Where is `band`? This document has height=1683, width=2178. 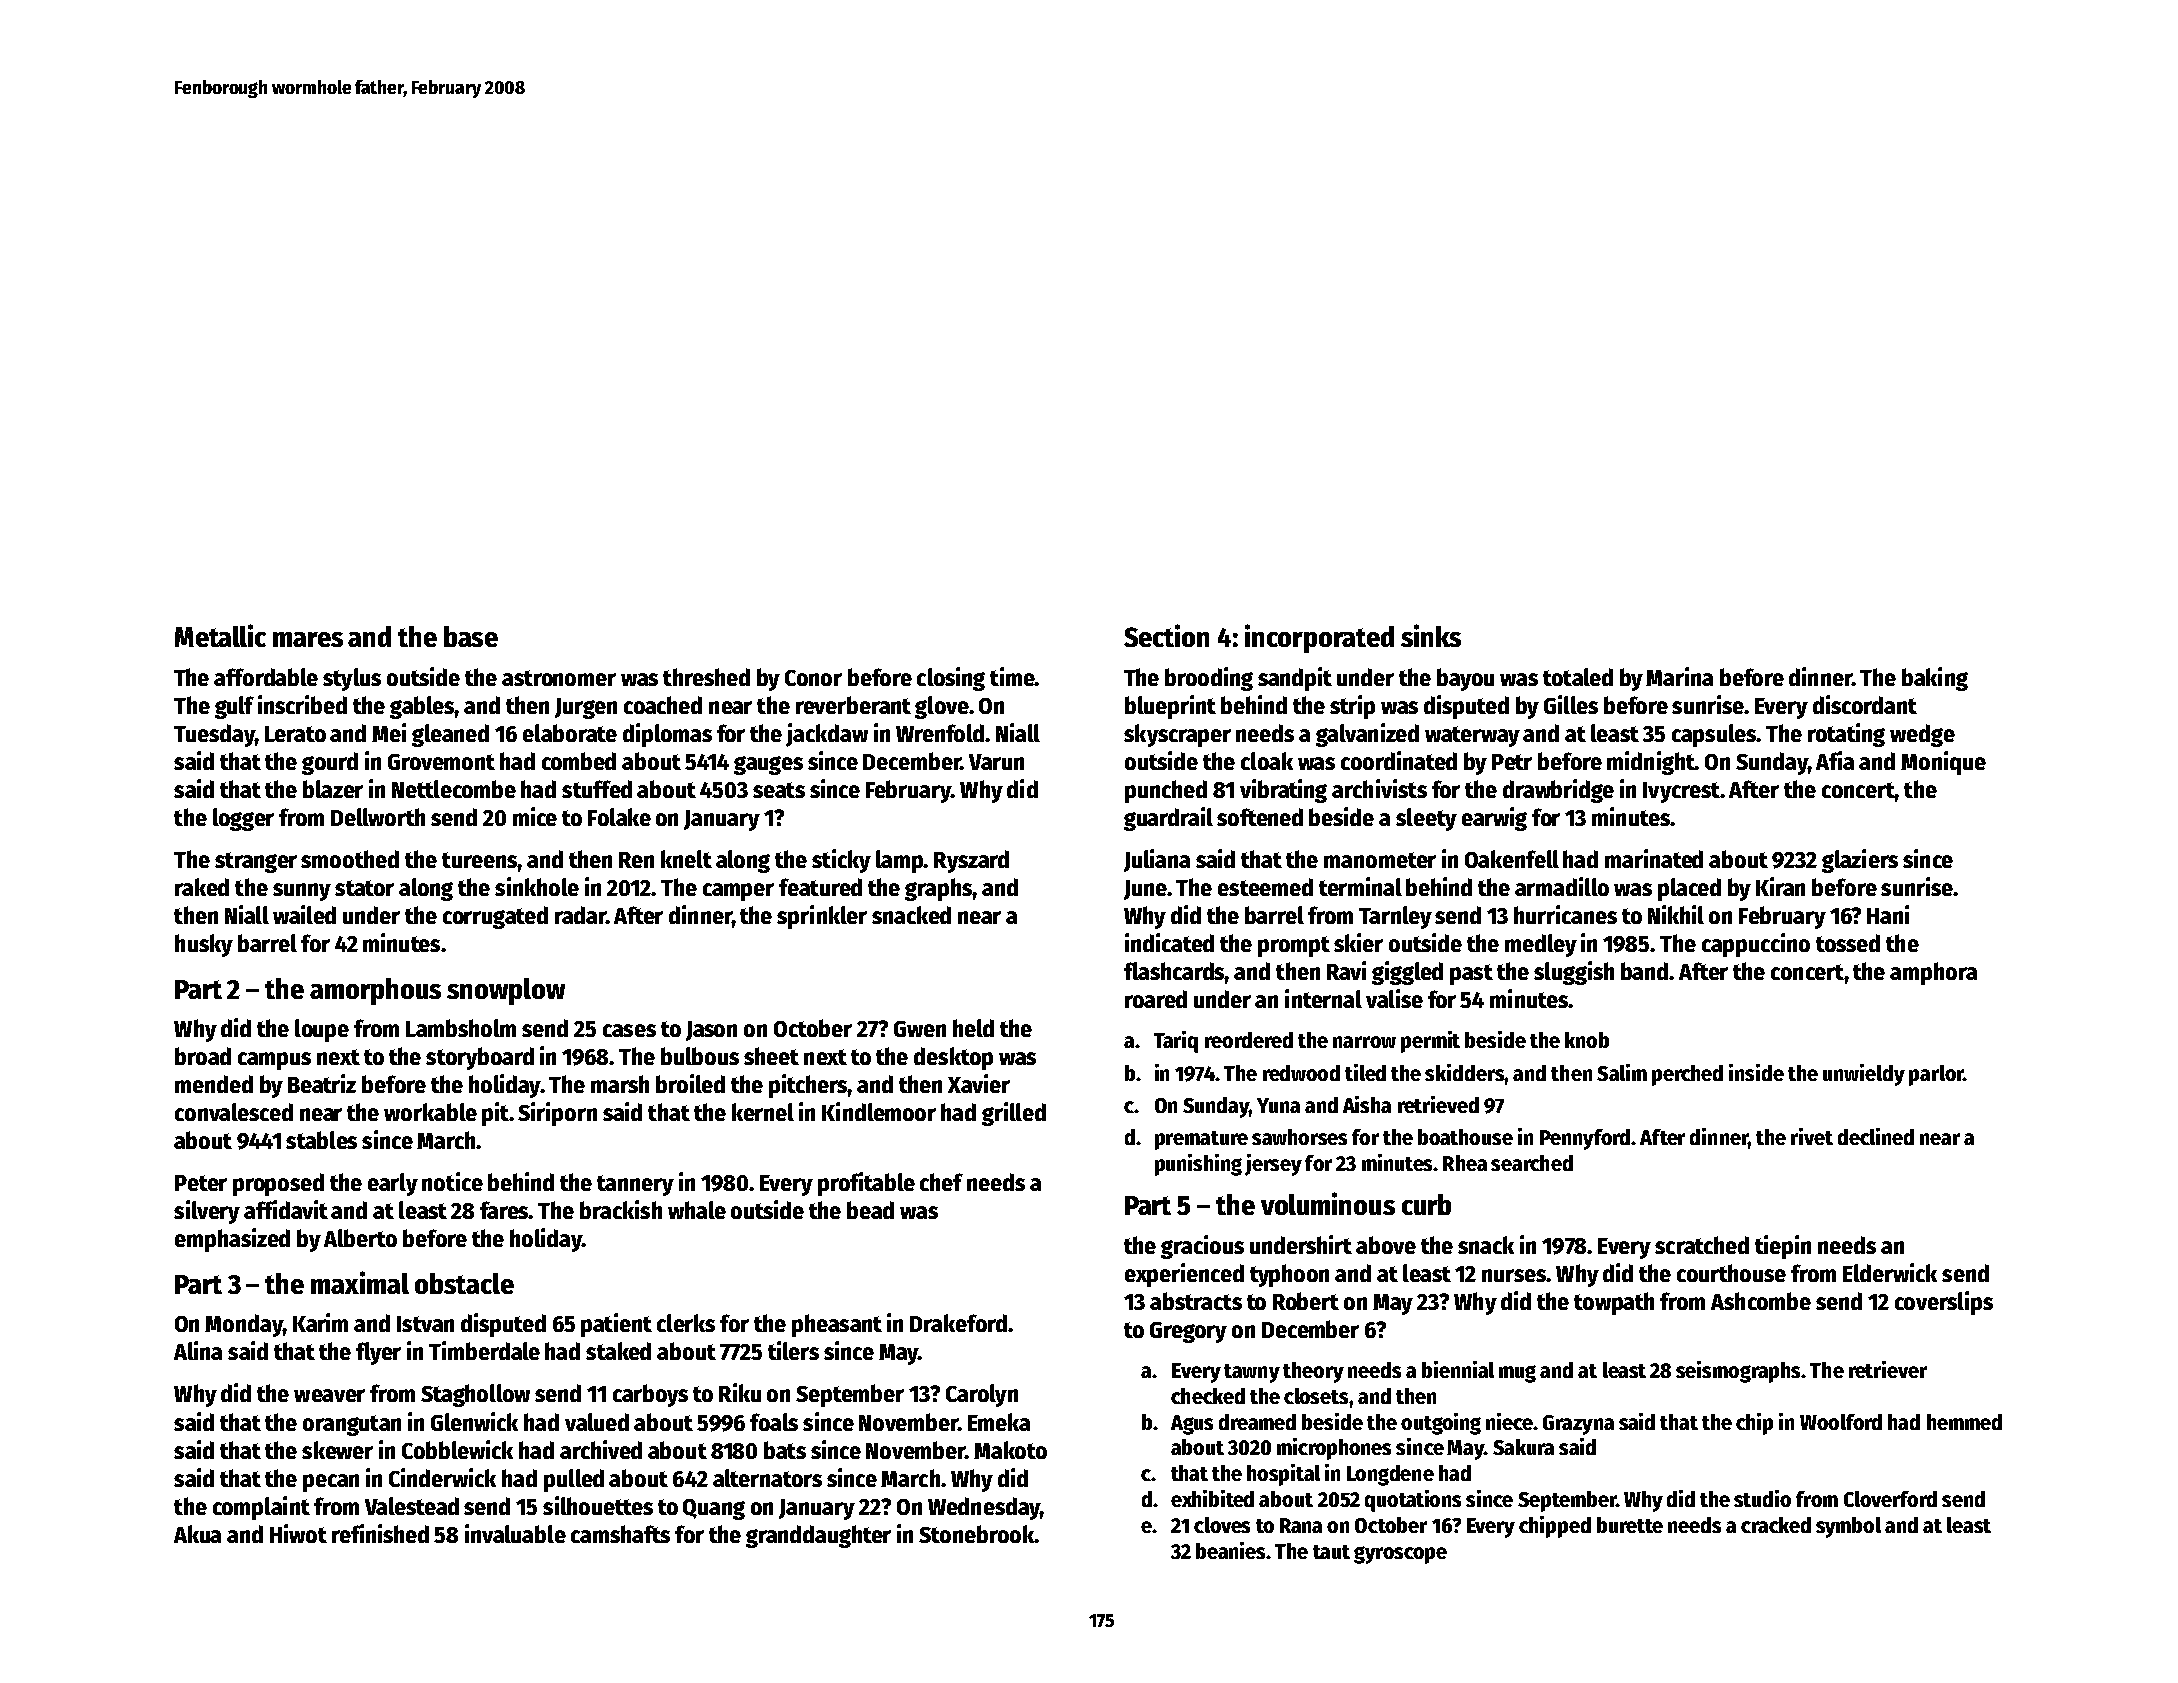 band is located at coordinates (1644, 971).
